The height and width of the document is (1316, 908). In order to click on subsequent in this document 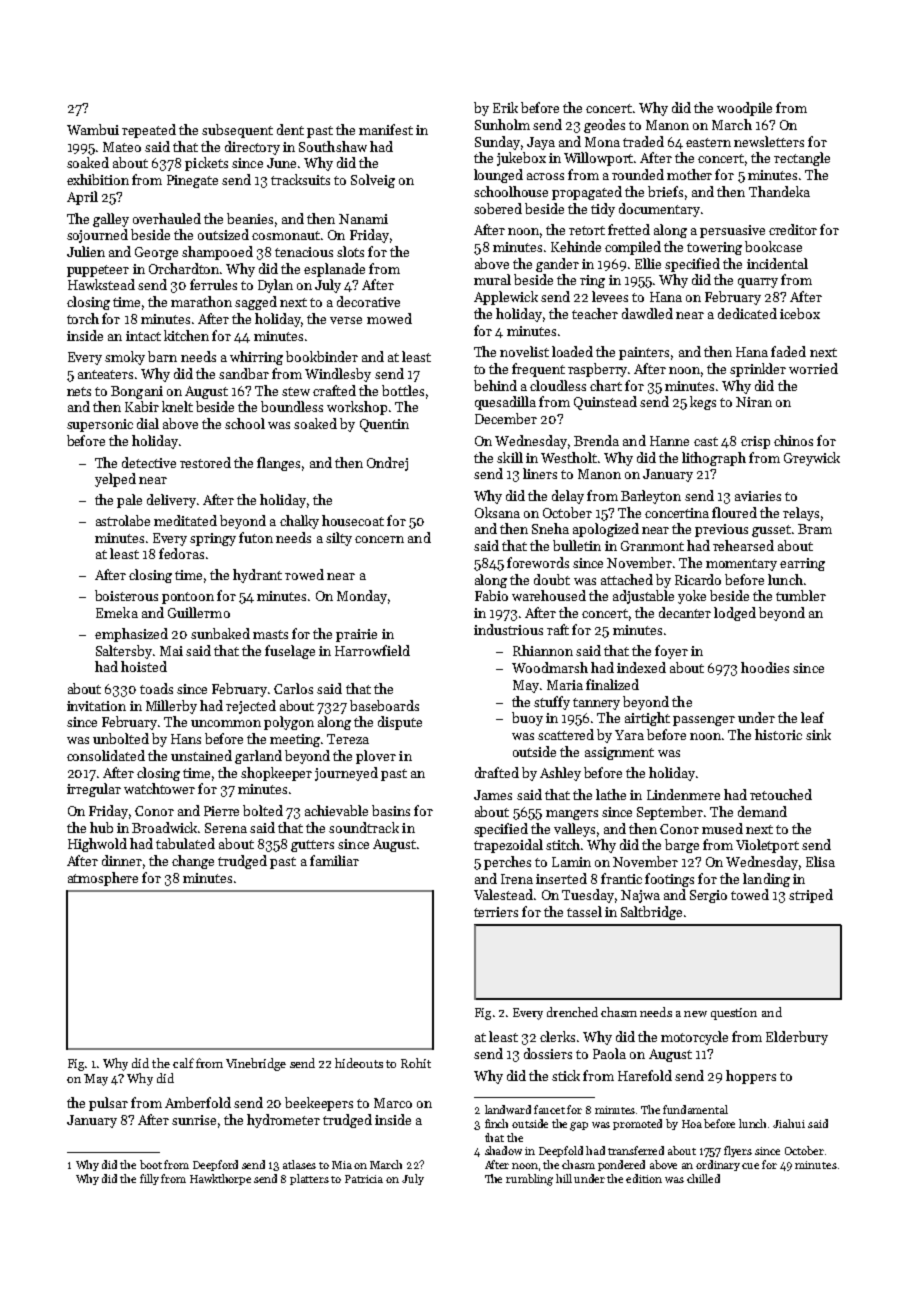, I will do `click(237, 131)`.
